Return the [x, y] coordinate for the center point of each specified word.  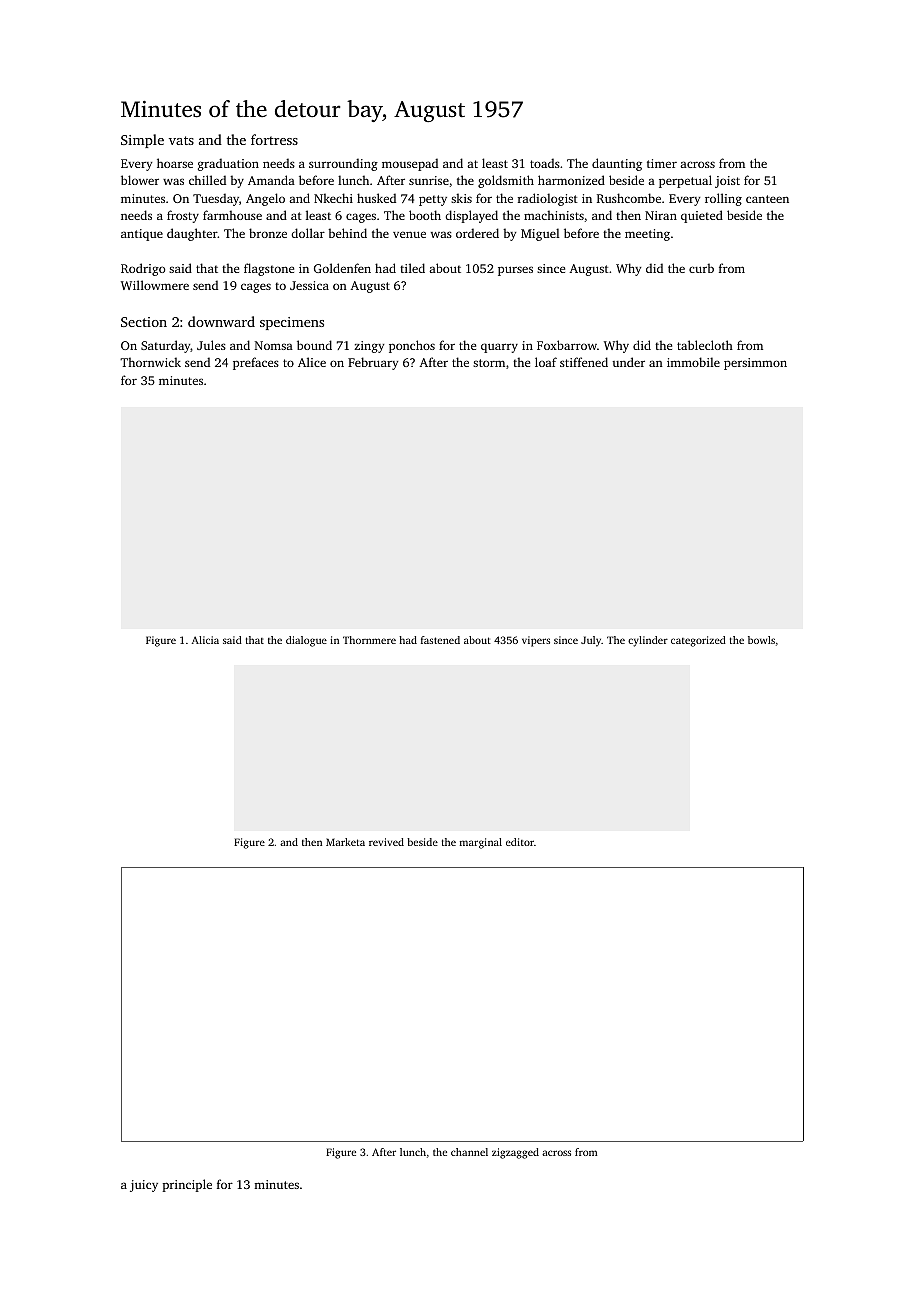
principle [187, 1185]
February [373, 363]
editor [520, 842]
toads [545, 163]
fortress [274, 139]
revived [386, 842]
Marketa [345, 842]
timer [662, 163]
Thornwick [150, 362]
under [628, 362]
